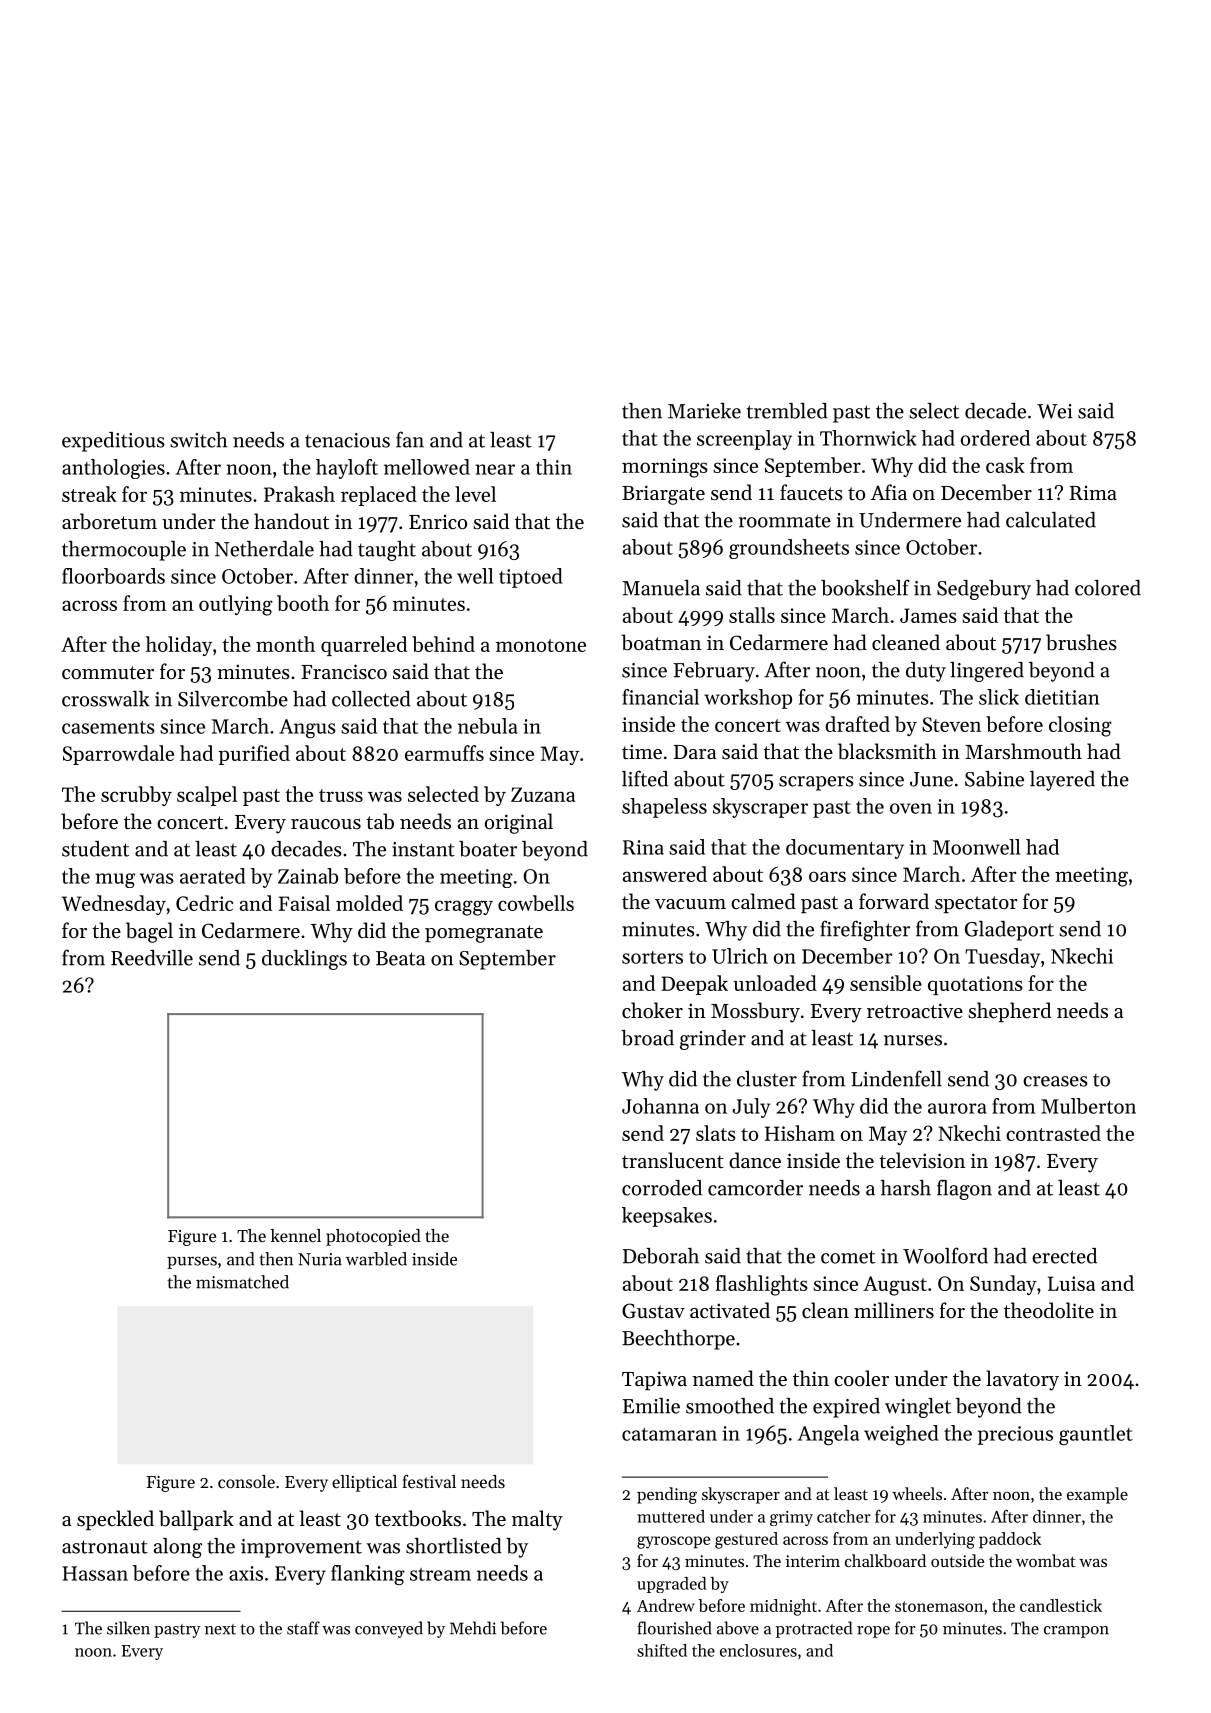  I want to click on shifted, so click(662, 1650).
